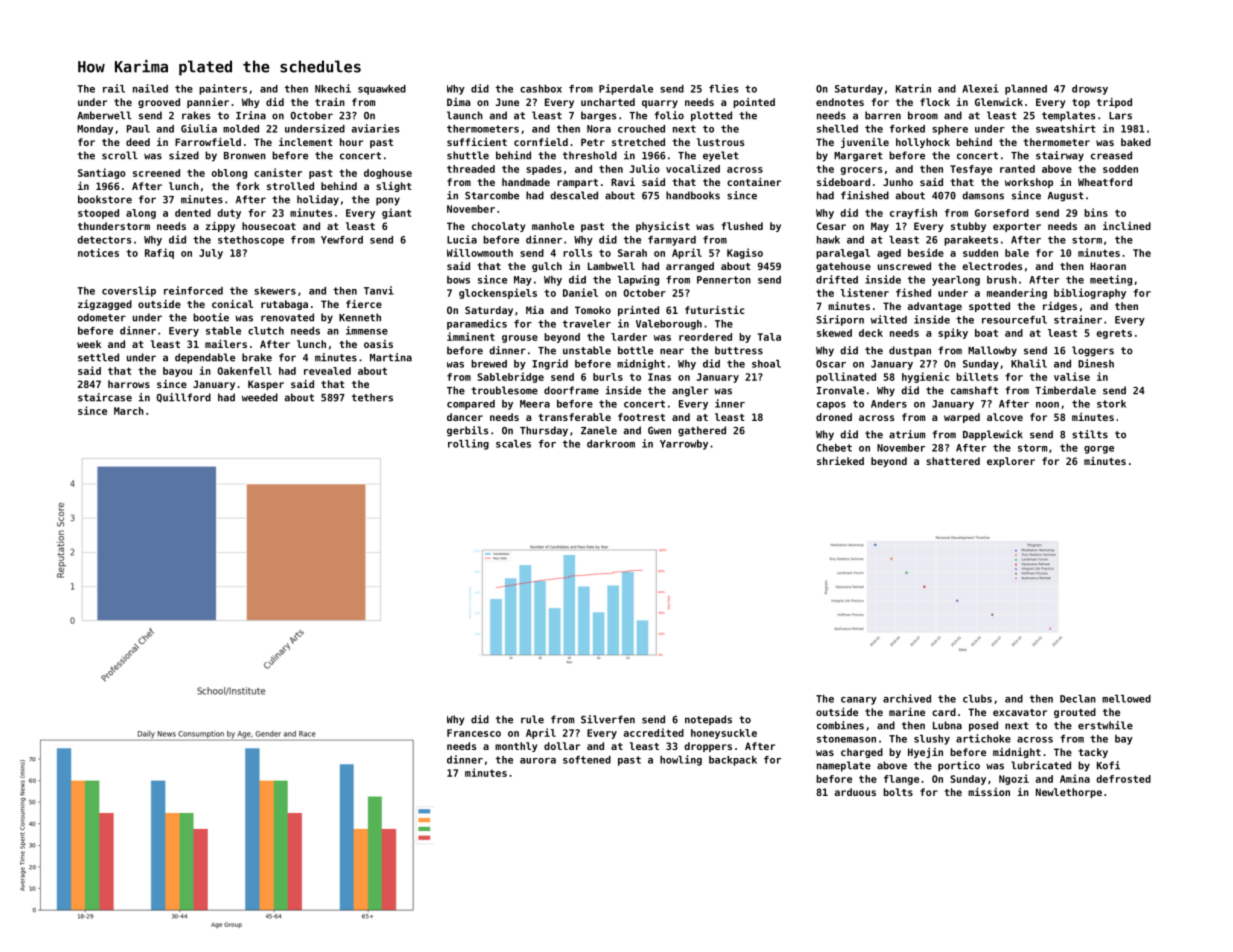 This screenshot has height=952, width=1233. I want to click on clubs, so click(977, 699).
